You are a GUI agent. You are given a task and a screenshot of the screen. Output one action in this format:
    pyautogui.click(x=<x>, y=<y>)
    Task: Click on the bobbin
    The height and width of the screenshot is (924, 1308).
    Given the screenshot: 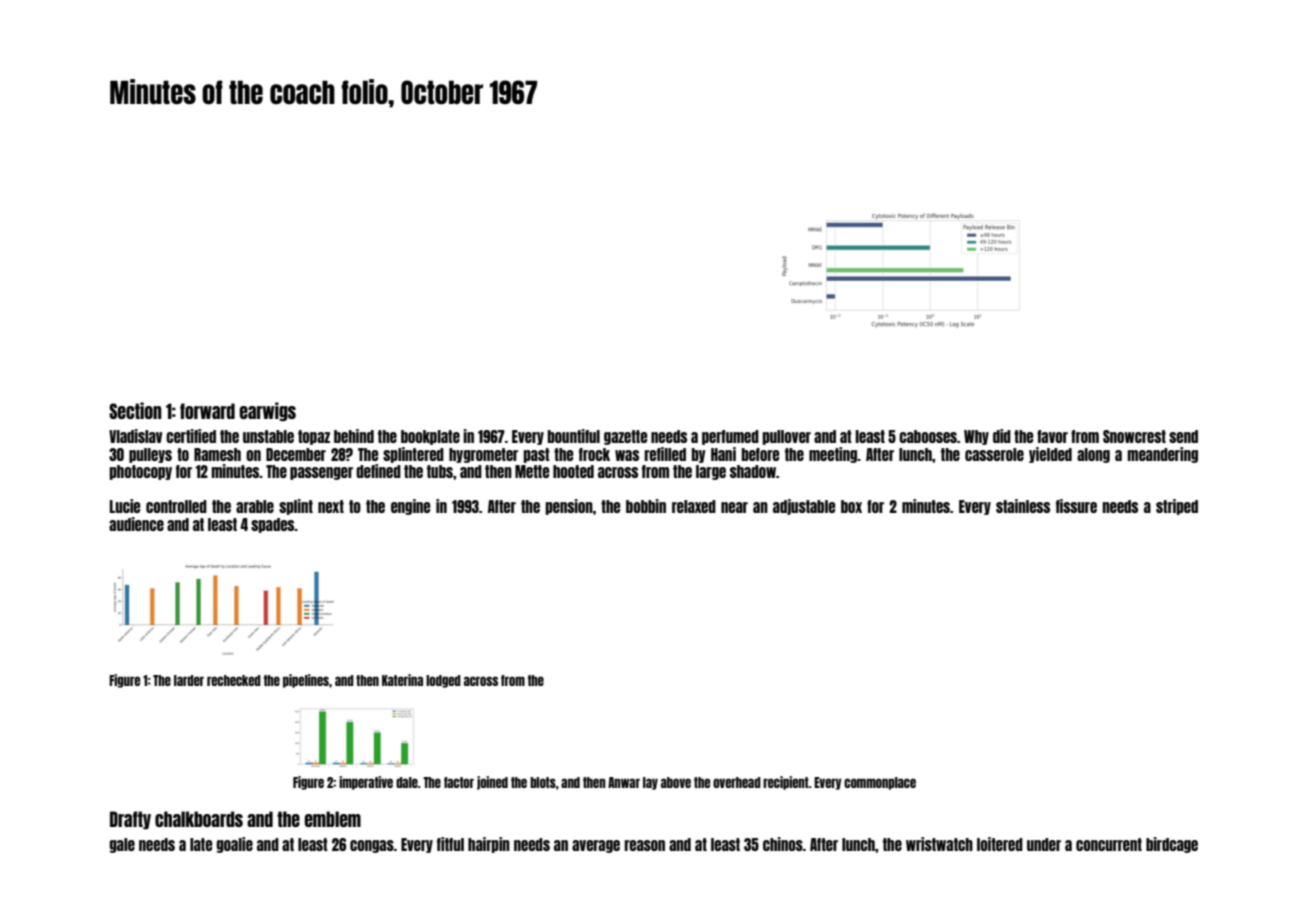 What is the action you would take?
    pyautogui.click(x=646, y=506)
